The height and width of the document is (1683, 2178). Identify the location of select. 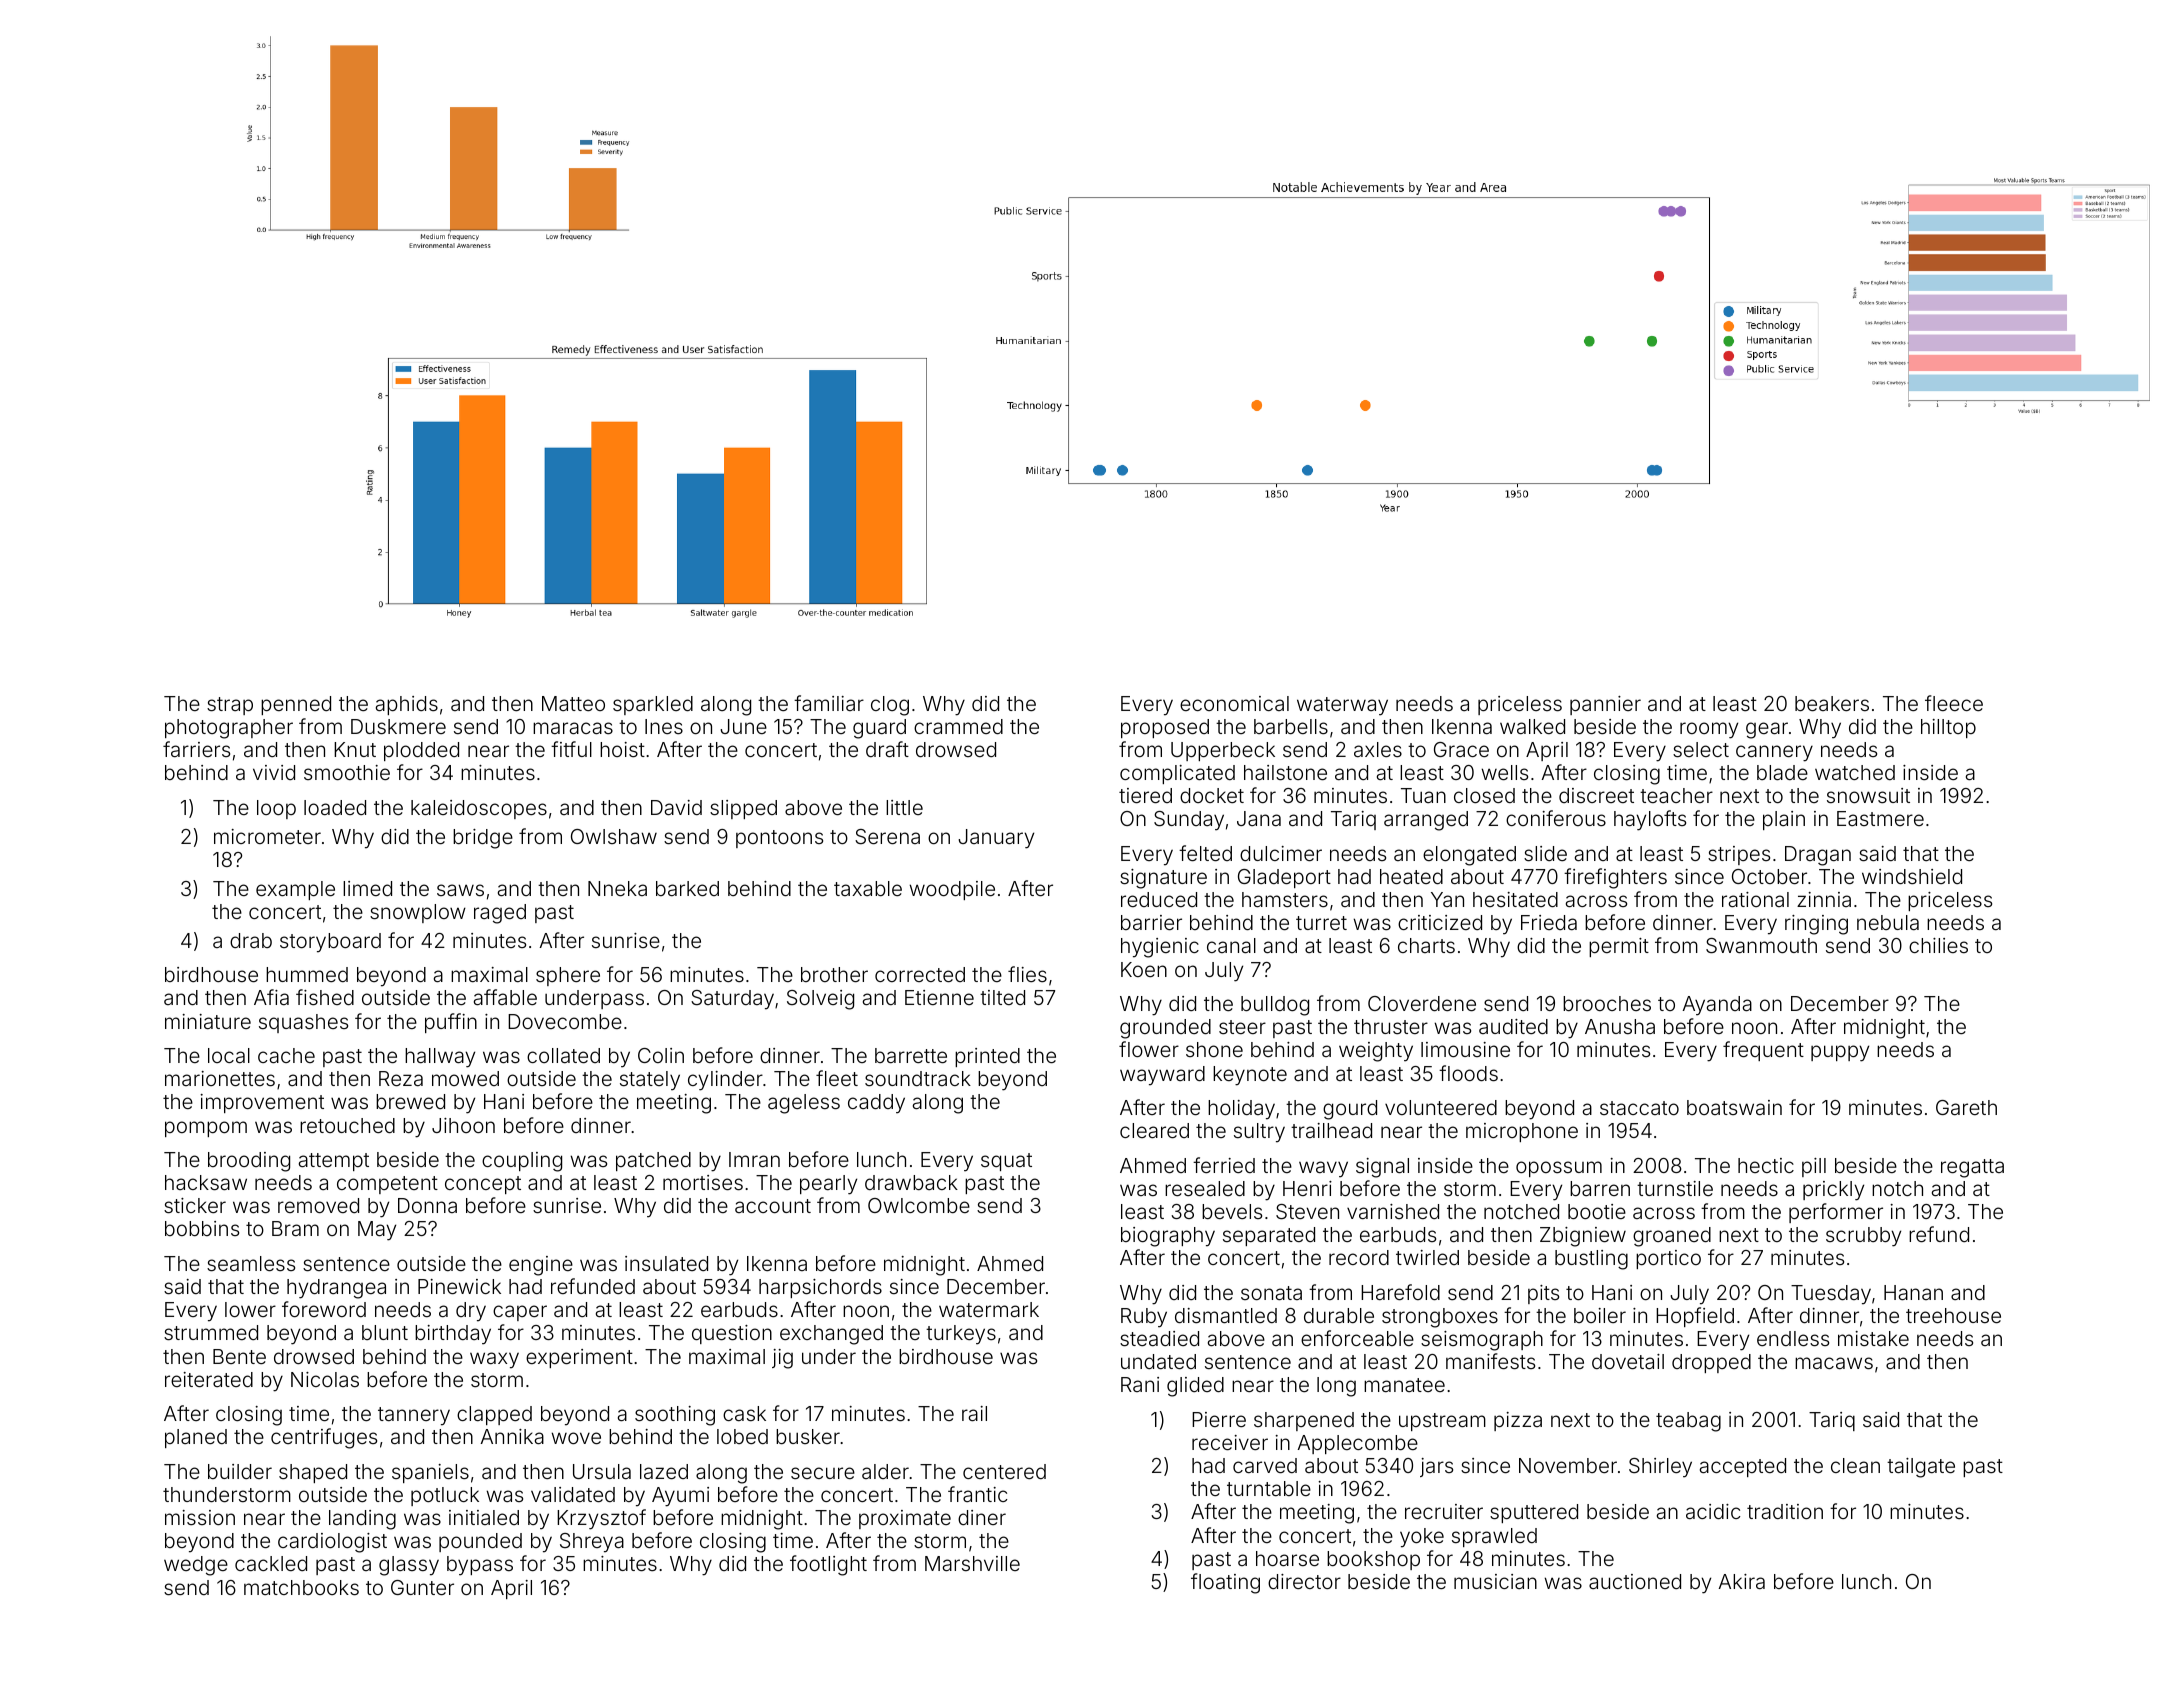
(1701, 749).
